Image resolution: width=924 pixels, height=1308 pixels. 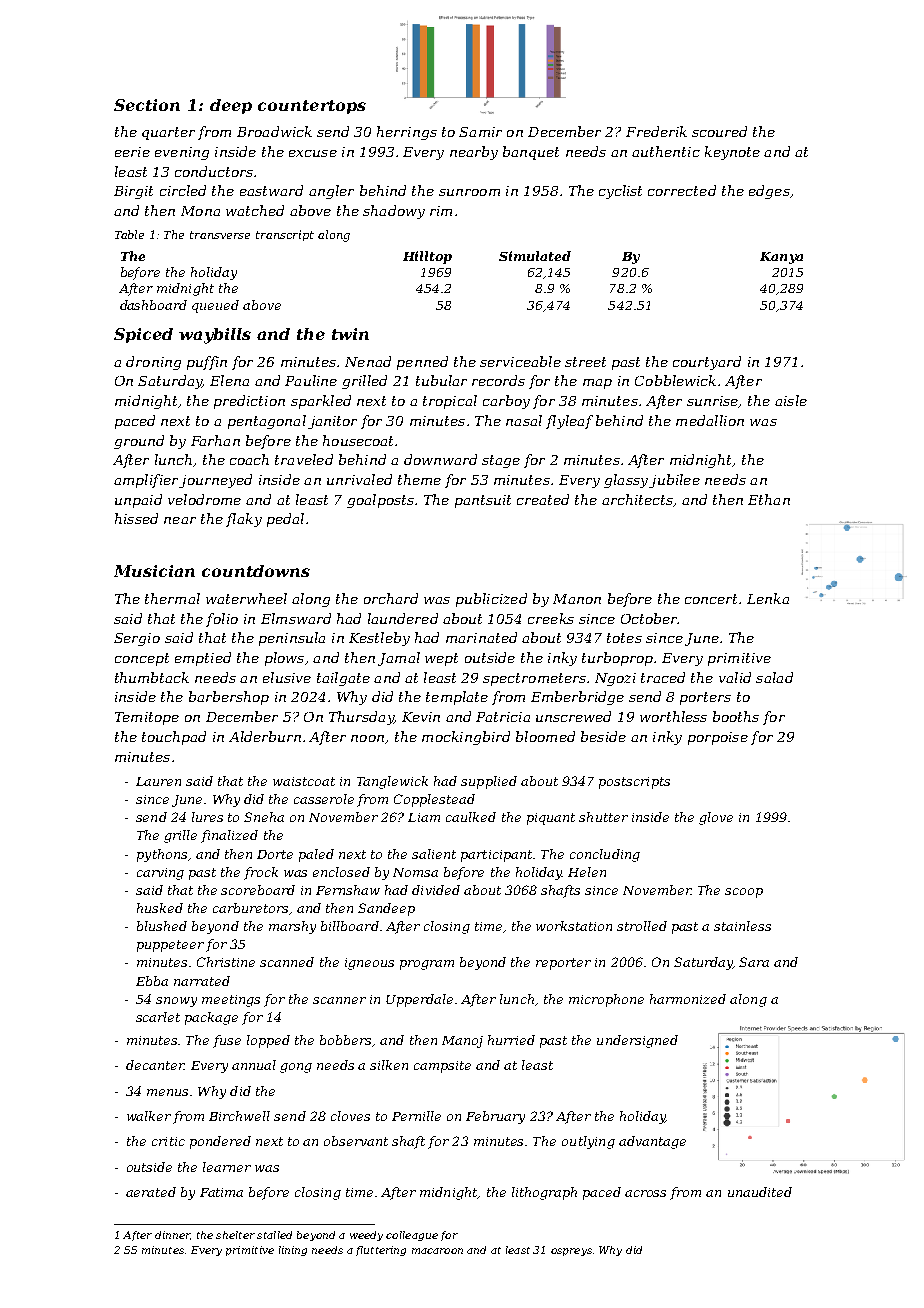 What do you see at coordinates (153, 363) in the page?
I see `droning` at bounding box center [153, 363].
